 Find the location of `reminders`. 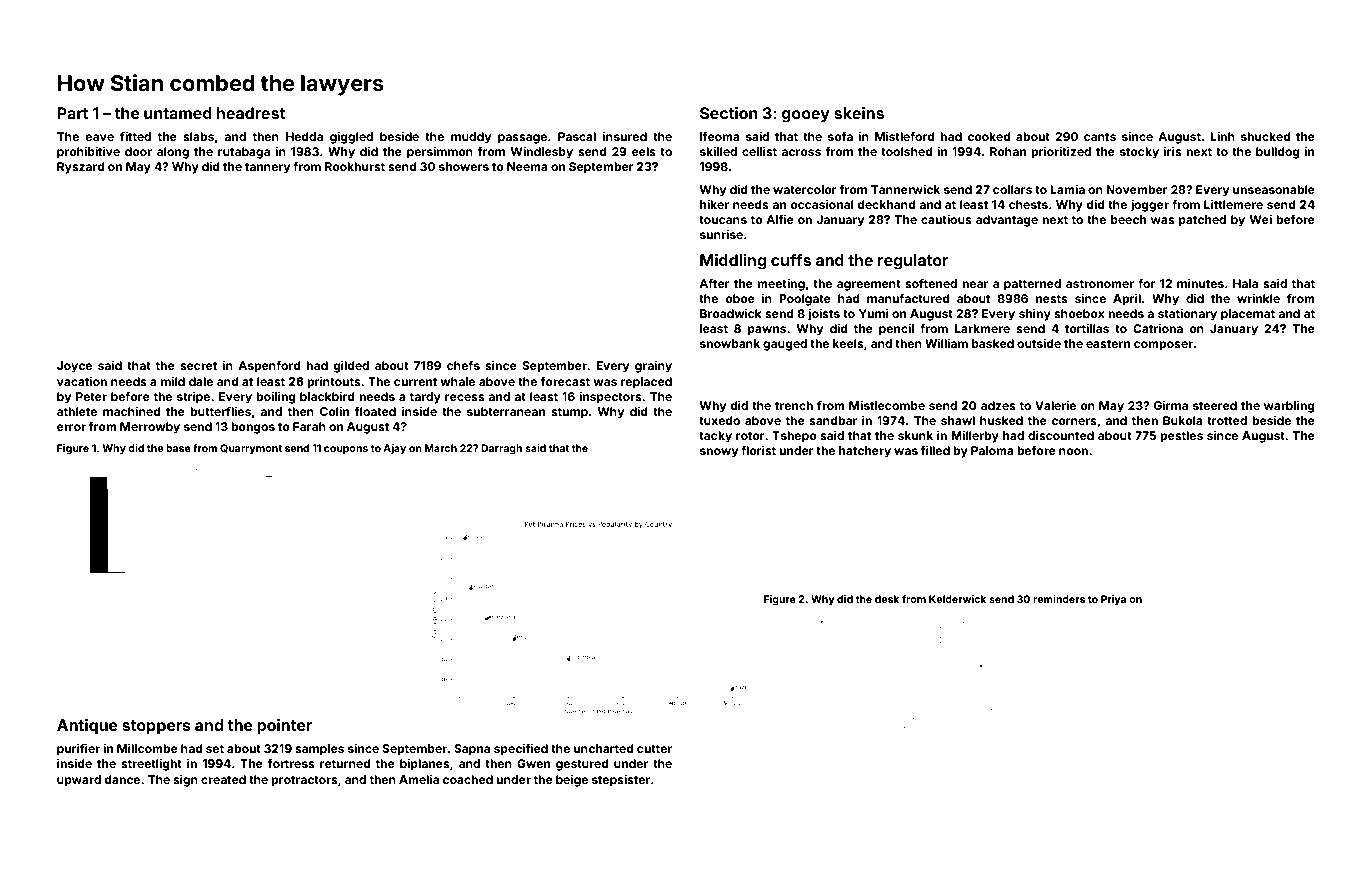

reminders is located at coordinates (1059, 599).
